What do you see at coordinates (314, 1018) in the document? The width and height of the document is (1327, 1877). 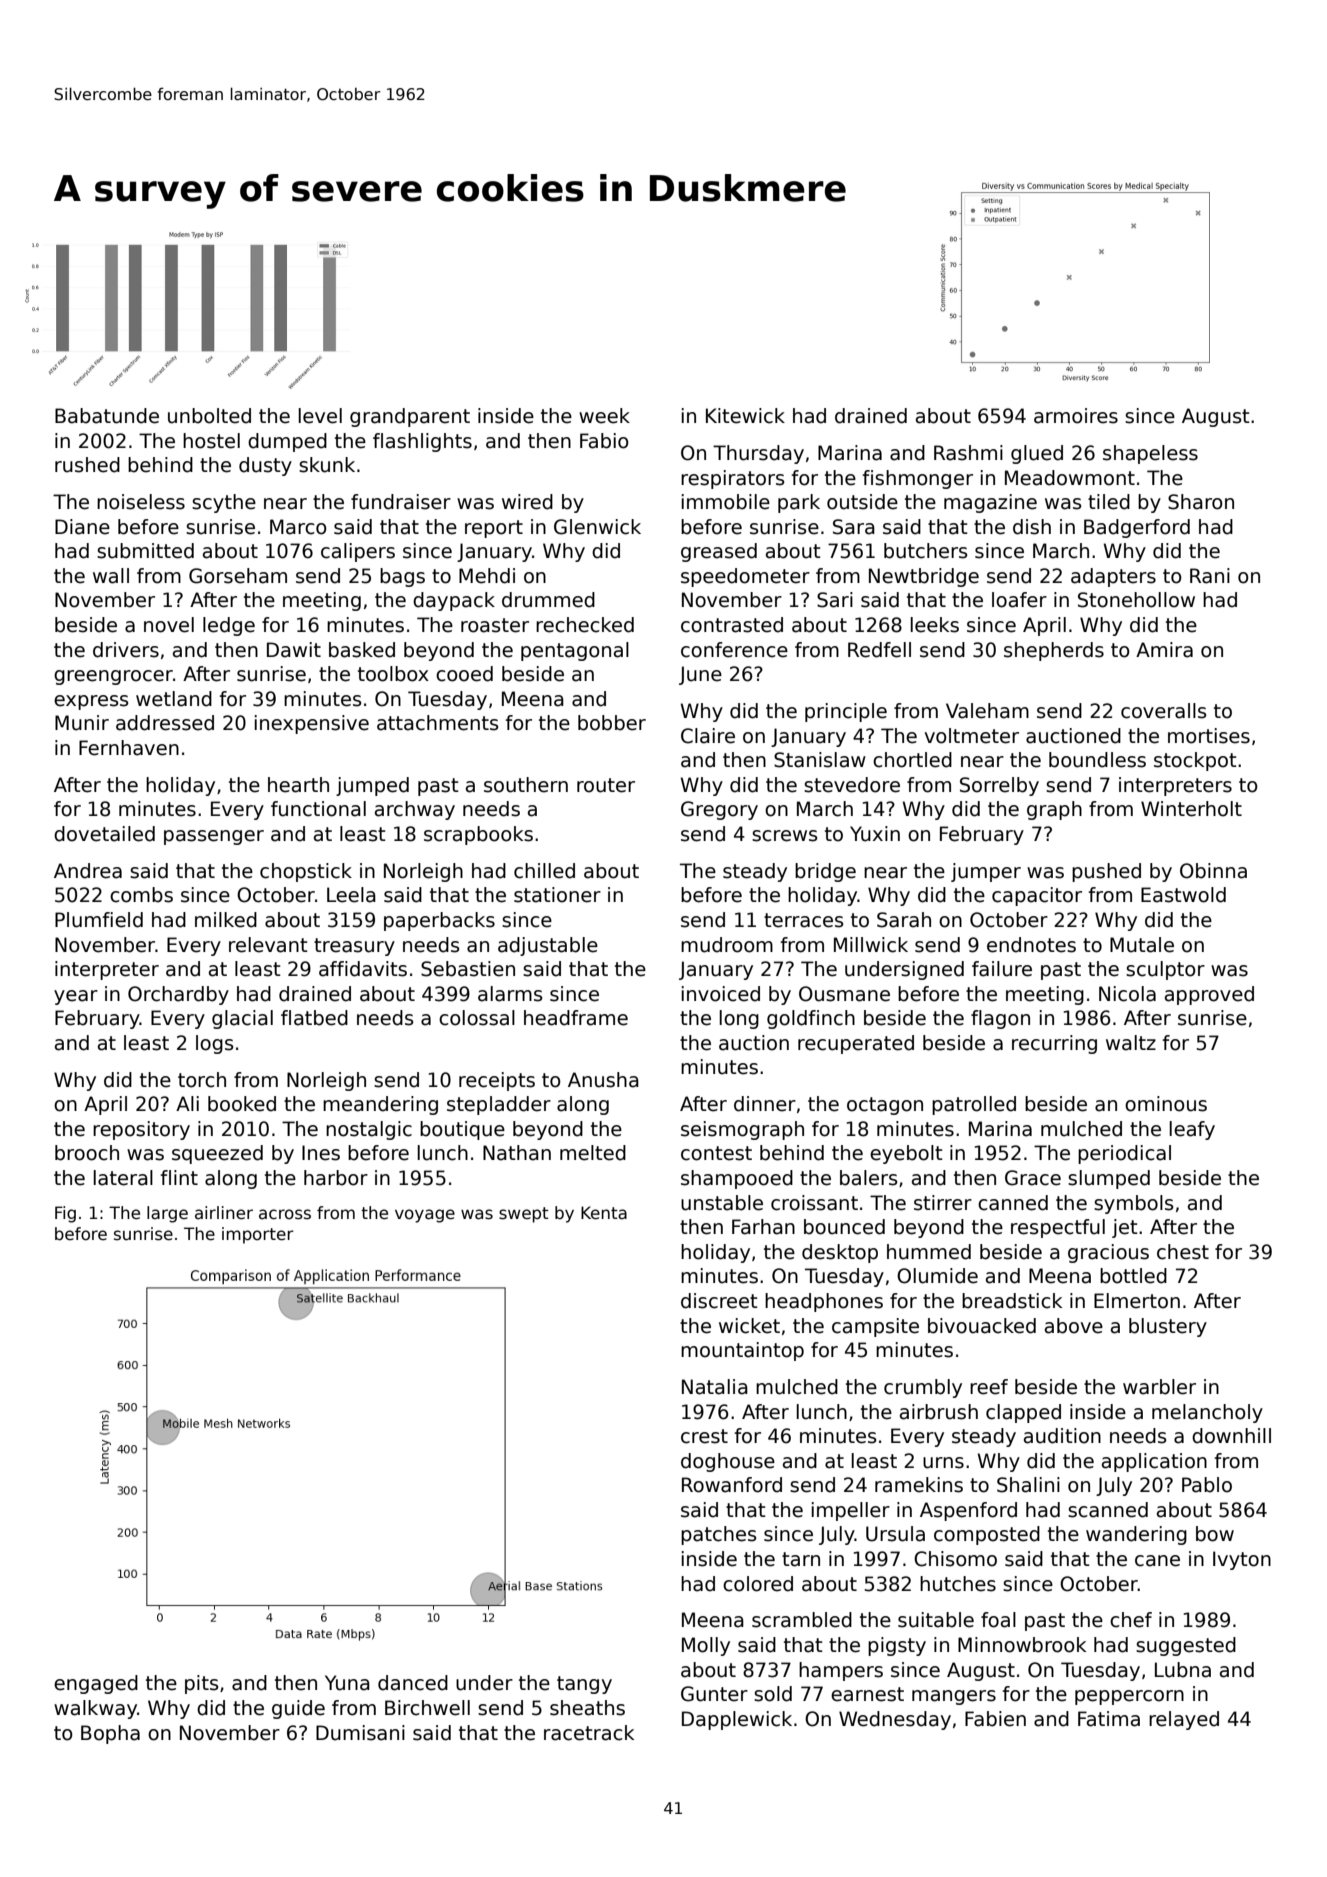 I see `flatbed` at bounding box center [314, 1018].
